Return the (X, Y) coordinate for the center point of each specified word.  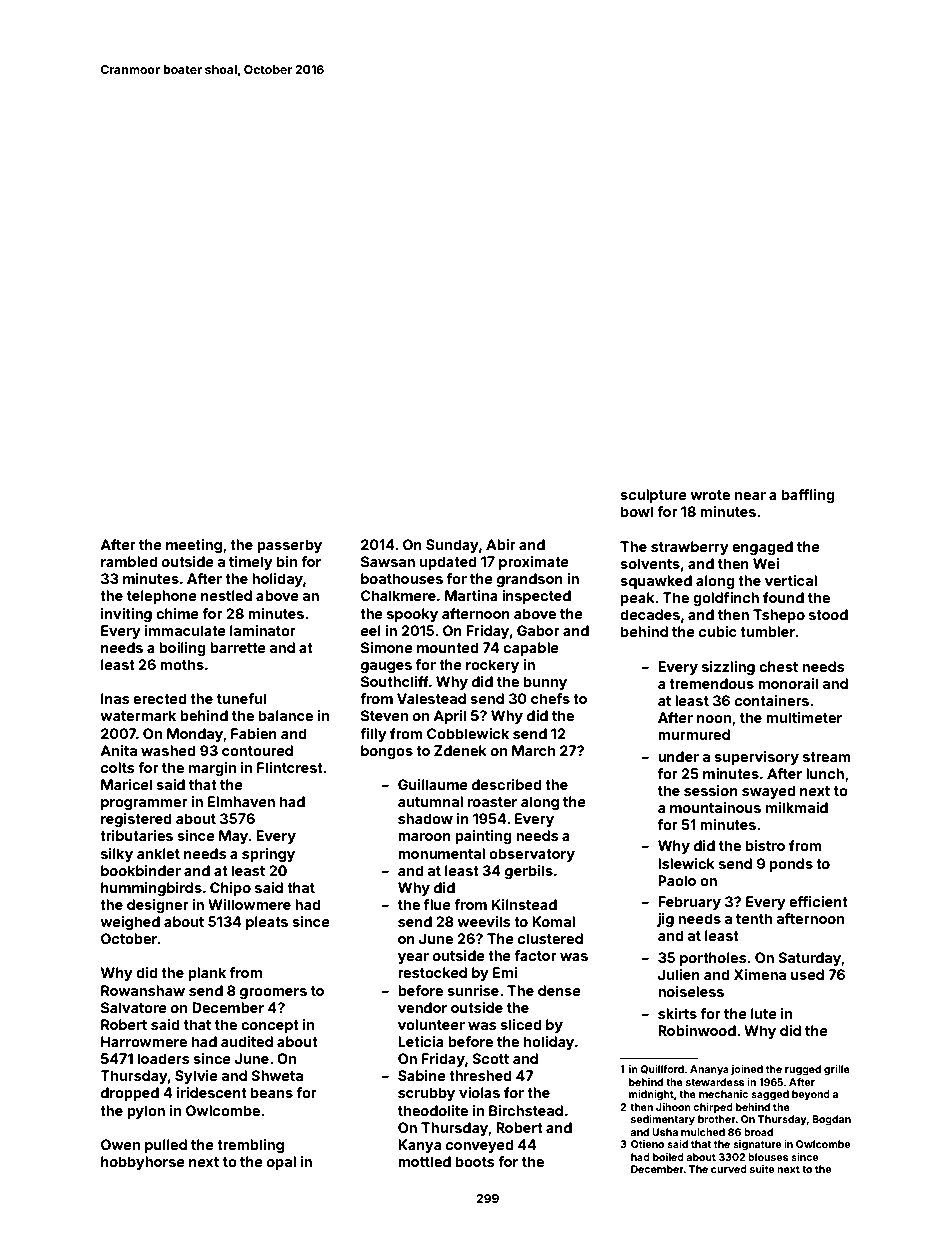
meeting (194, 546)
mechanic (723, 1094)
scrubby (426, 1094)
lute (764, 1013)
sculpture (653, 496)
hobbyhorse (143, 1163)
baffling (808, 496)
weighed (130, 923)
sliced (521, 1024)
